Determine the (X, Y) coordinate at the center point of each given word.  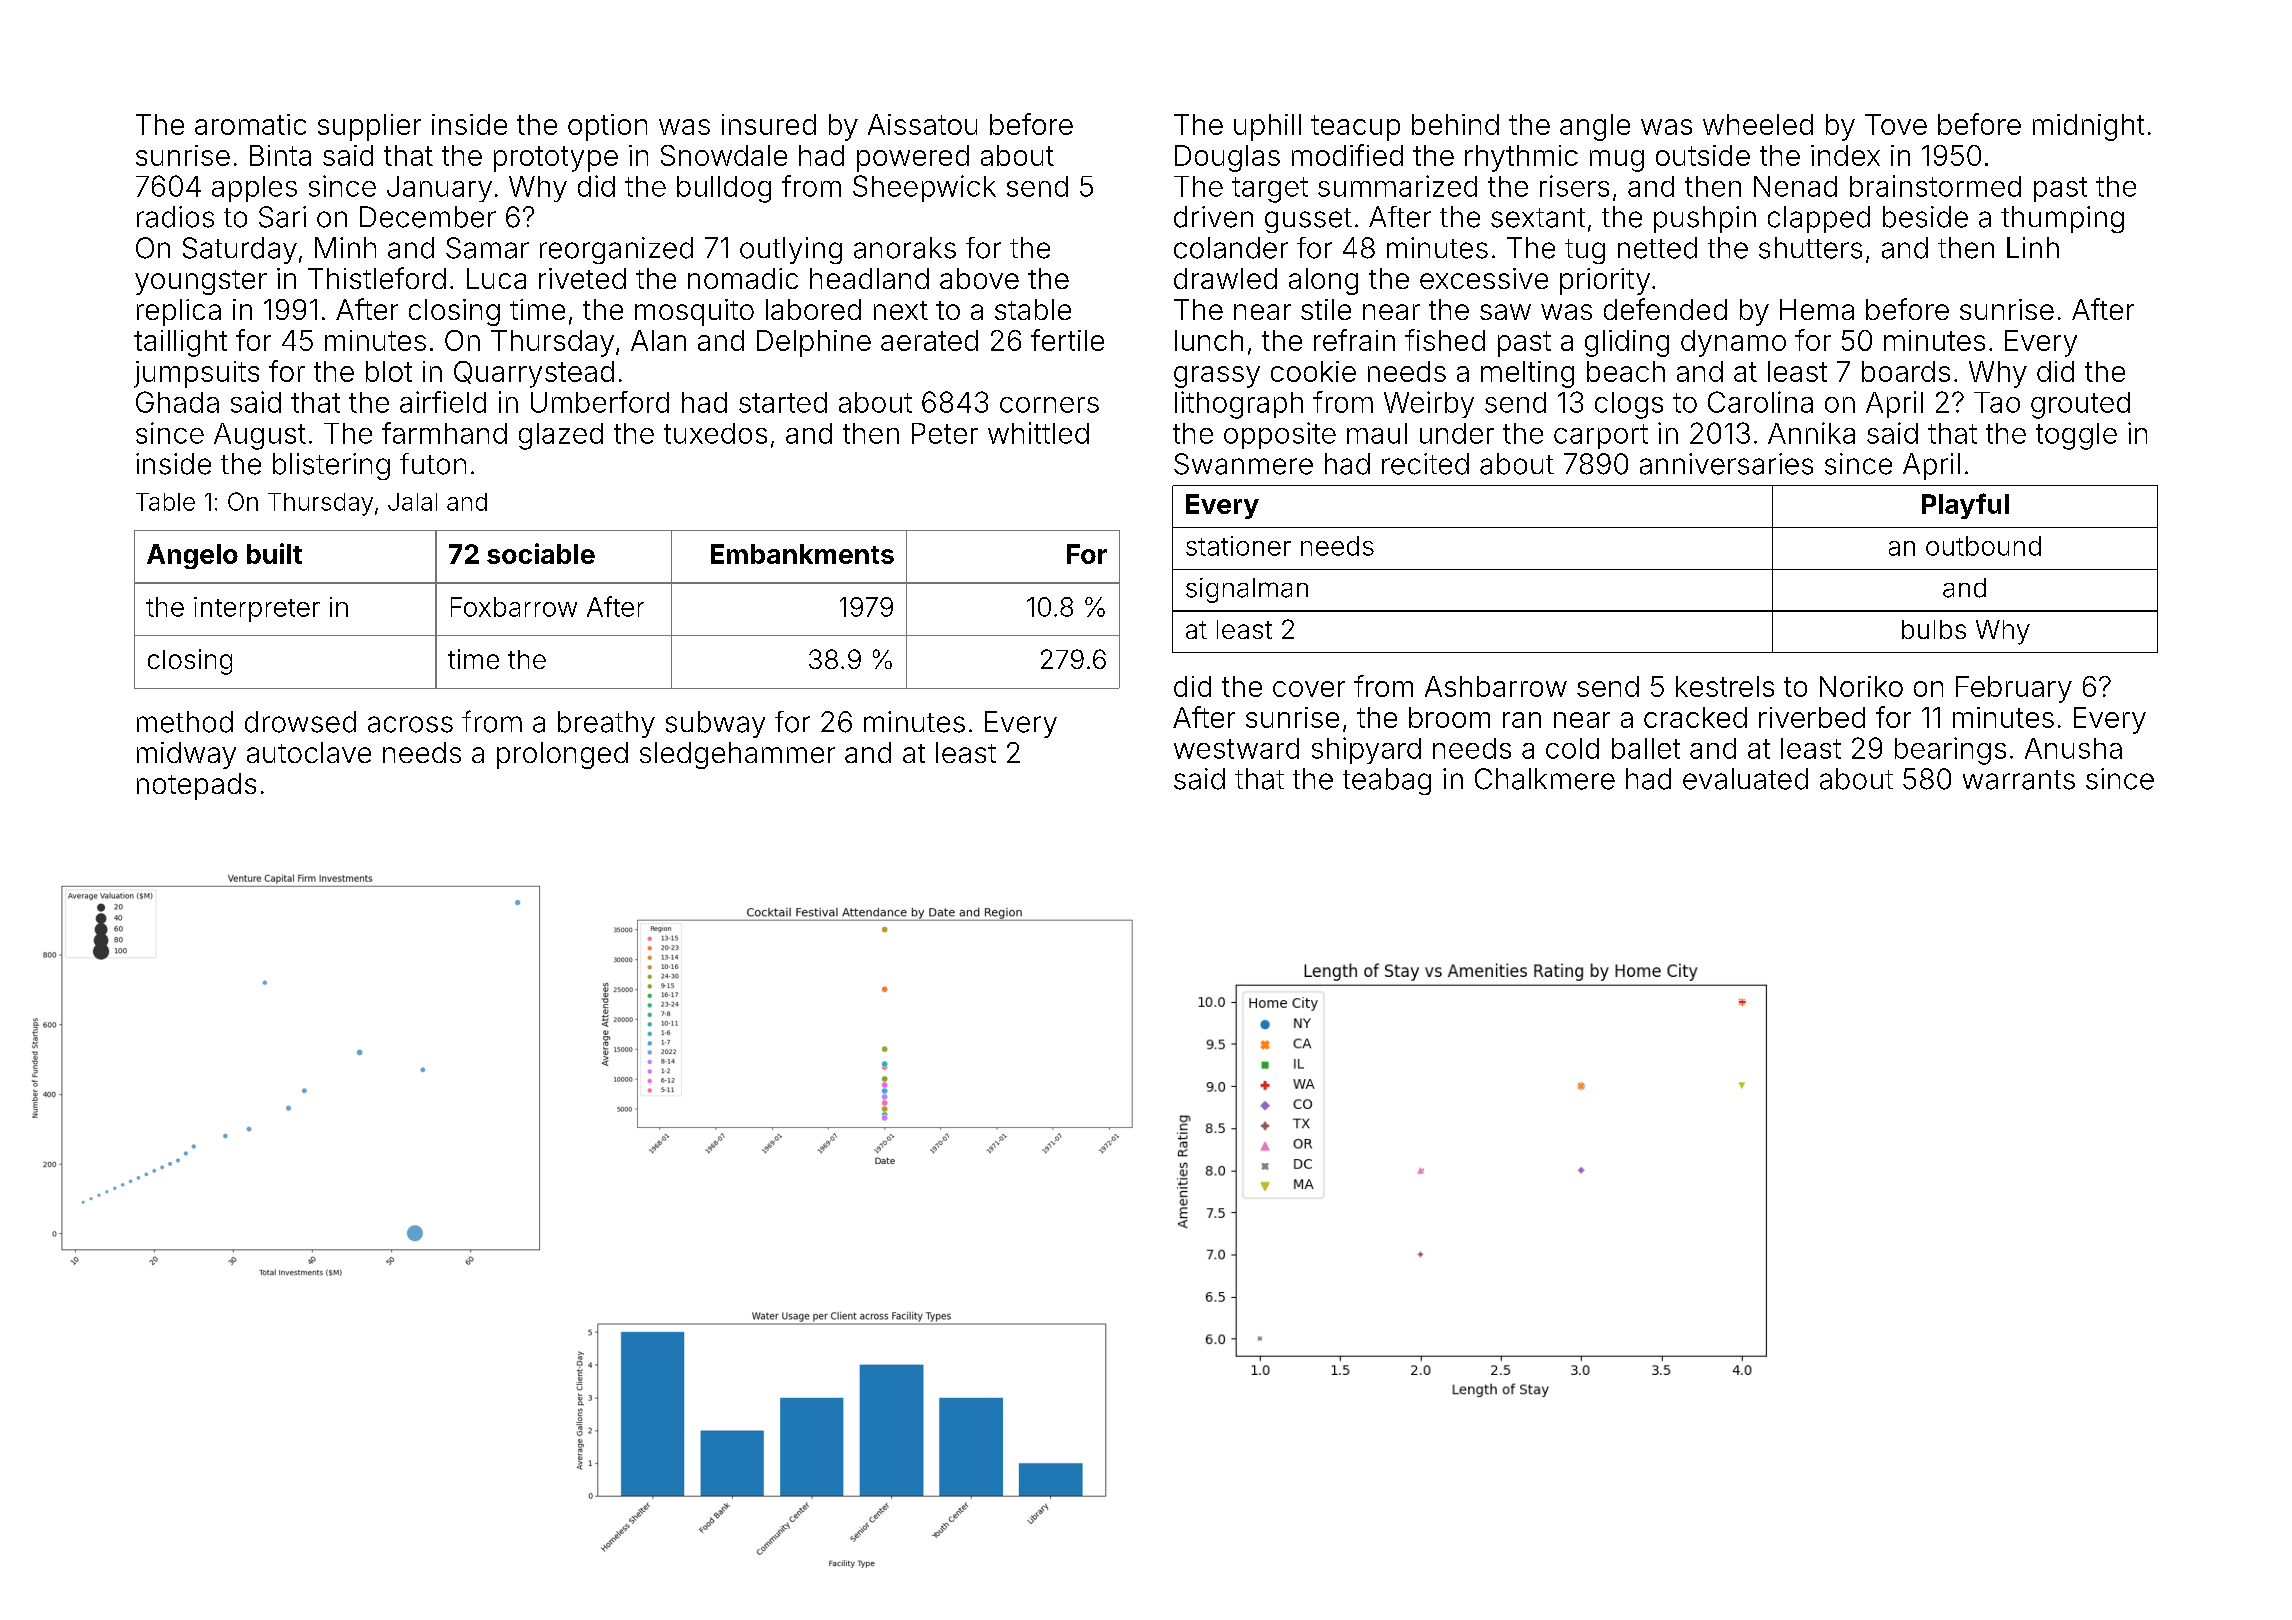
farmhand (444, 433)
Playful (1965, 506)
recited (1425, 464)
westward (1236, 748)
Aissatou (922, 124)
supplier (369, 127)
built (274, 553)
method (185, 722)
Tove (1896, 124)
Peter (945, 433)
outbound (1983, 546)
